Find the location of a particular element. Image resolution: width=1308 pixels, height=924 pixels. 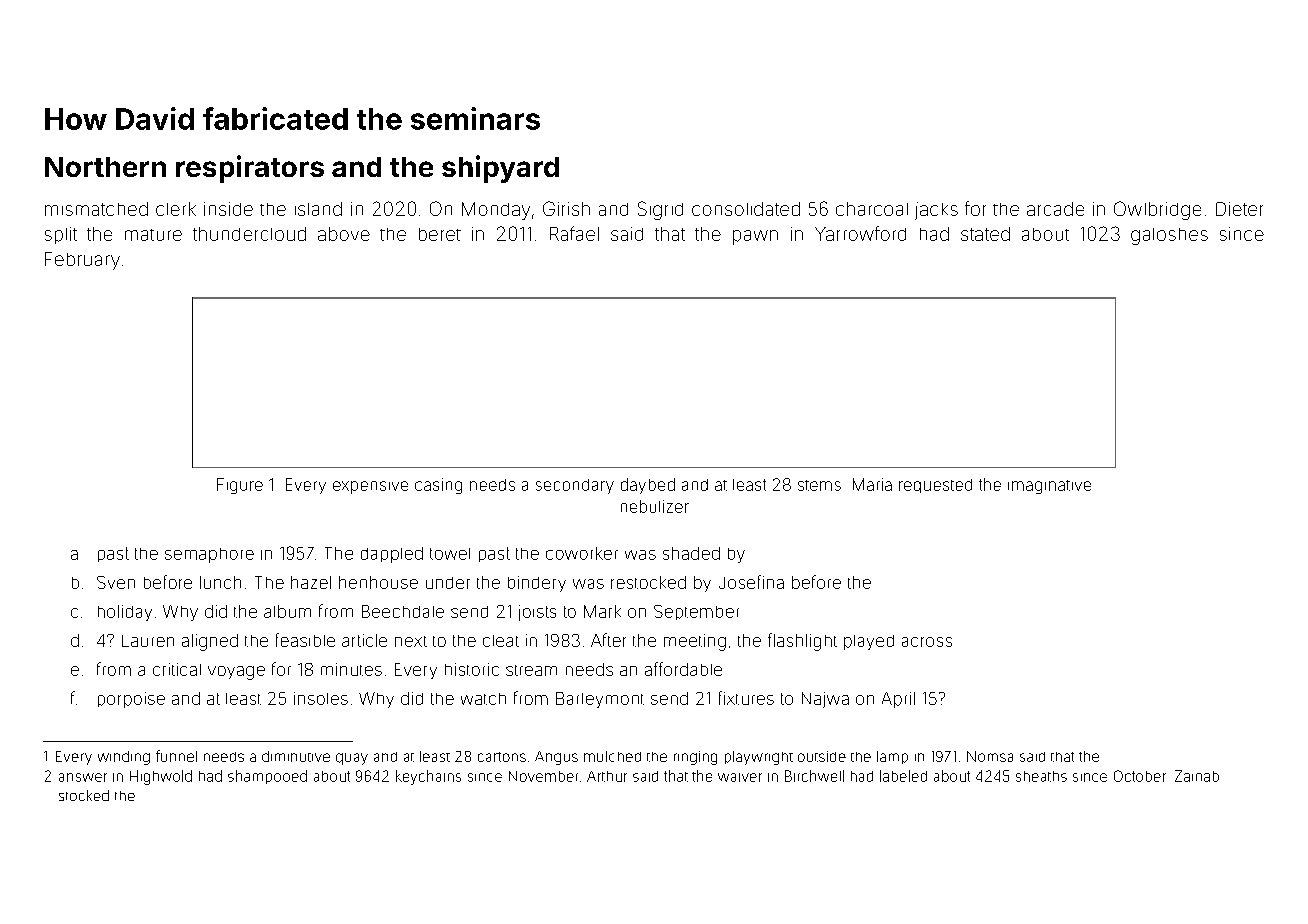

February is located at coordinates (82, 261).
